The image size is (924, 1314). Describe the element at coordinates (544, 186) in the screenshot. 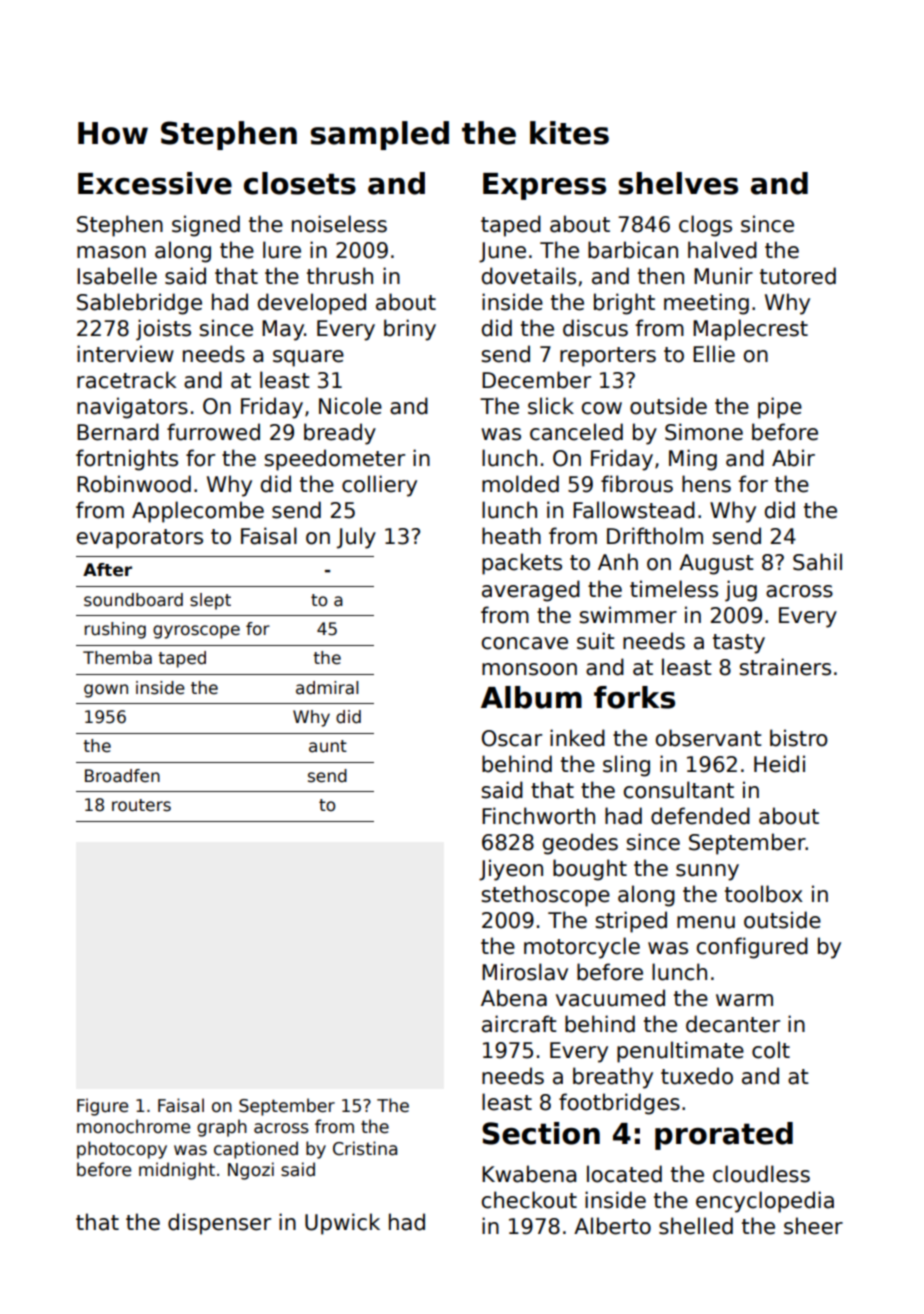

I see `Express` at that location.
